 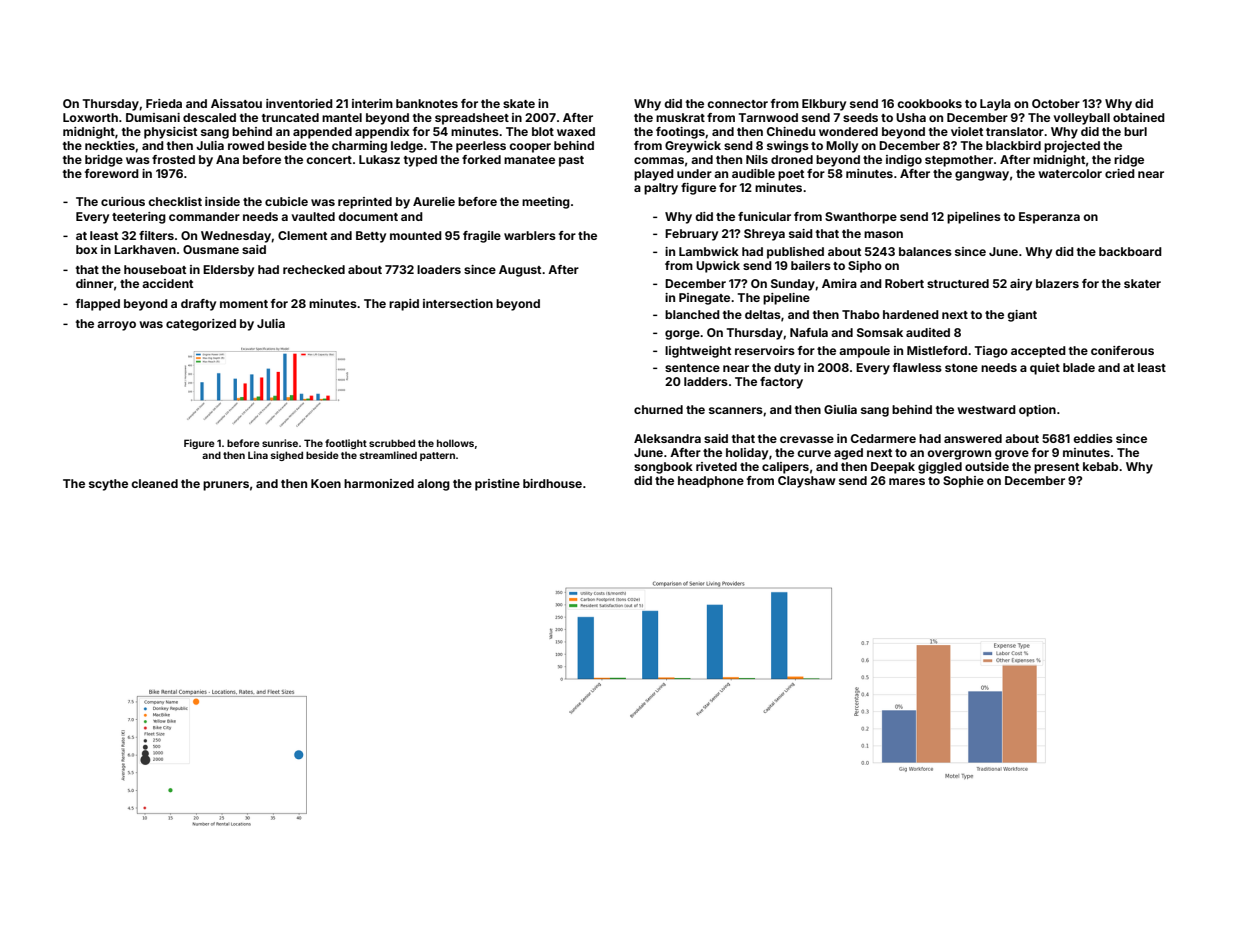 What do you see at coordinates (299, 103) in the screenshot?
I see `inventoried` at bounding box center [299, 103].
